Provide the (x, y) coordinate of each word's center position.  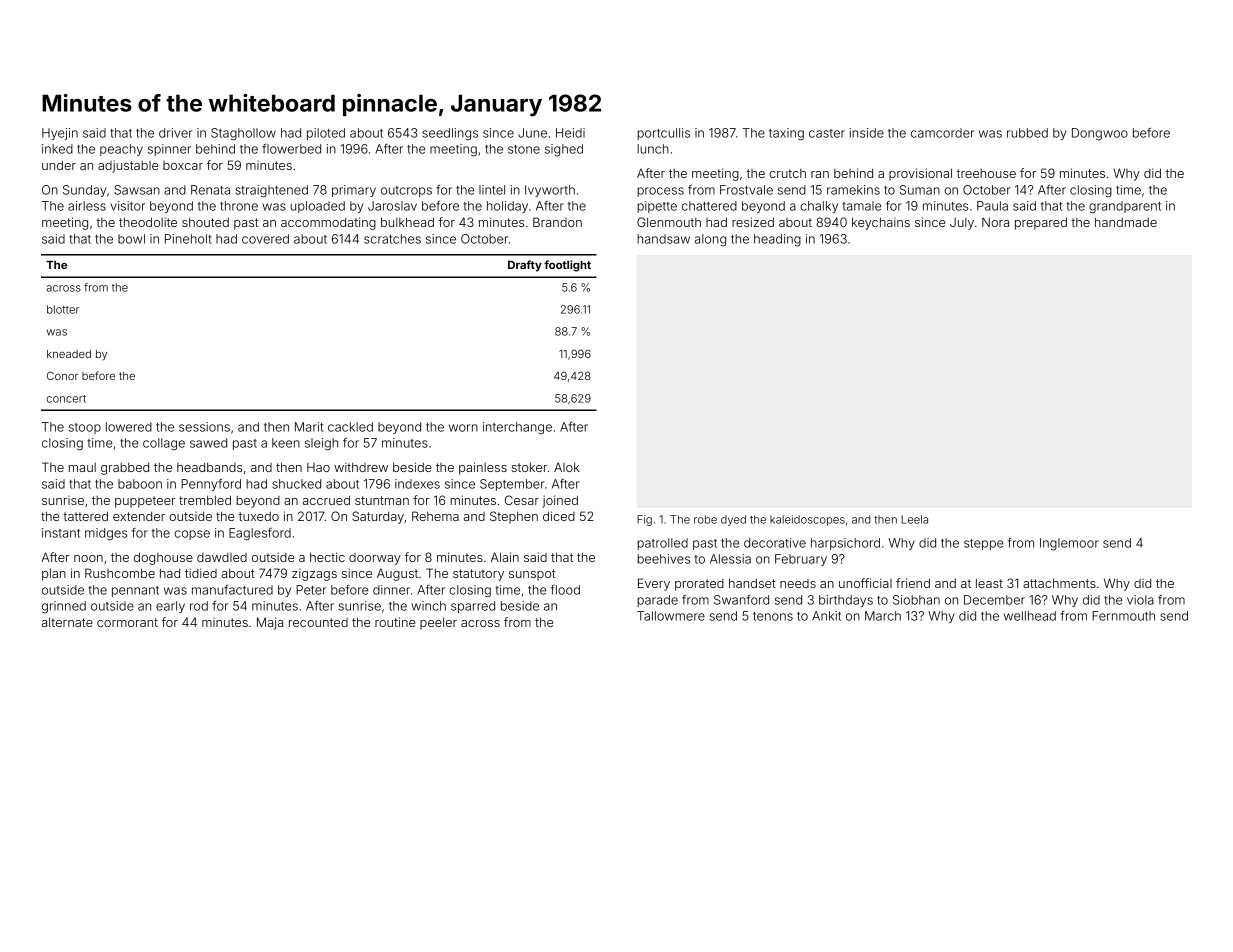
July (962, 224)
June (532, 133)
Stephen (514, 517)
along (710, 240)
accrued (326, 500)
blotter (63, 309)
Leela (914, 519)
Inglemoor (1069, 544)
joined (560, 501)
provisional (920, 174)
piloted (326, 134)
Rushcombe (120, 573)
